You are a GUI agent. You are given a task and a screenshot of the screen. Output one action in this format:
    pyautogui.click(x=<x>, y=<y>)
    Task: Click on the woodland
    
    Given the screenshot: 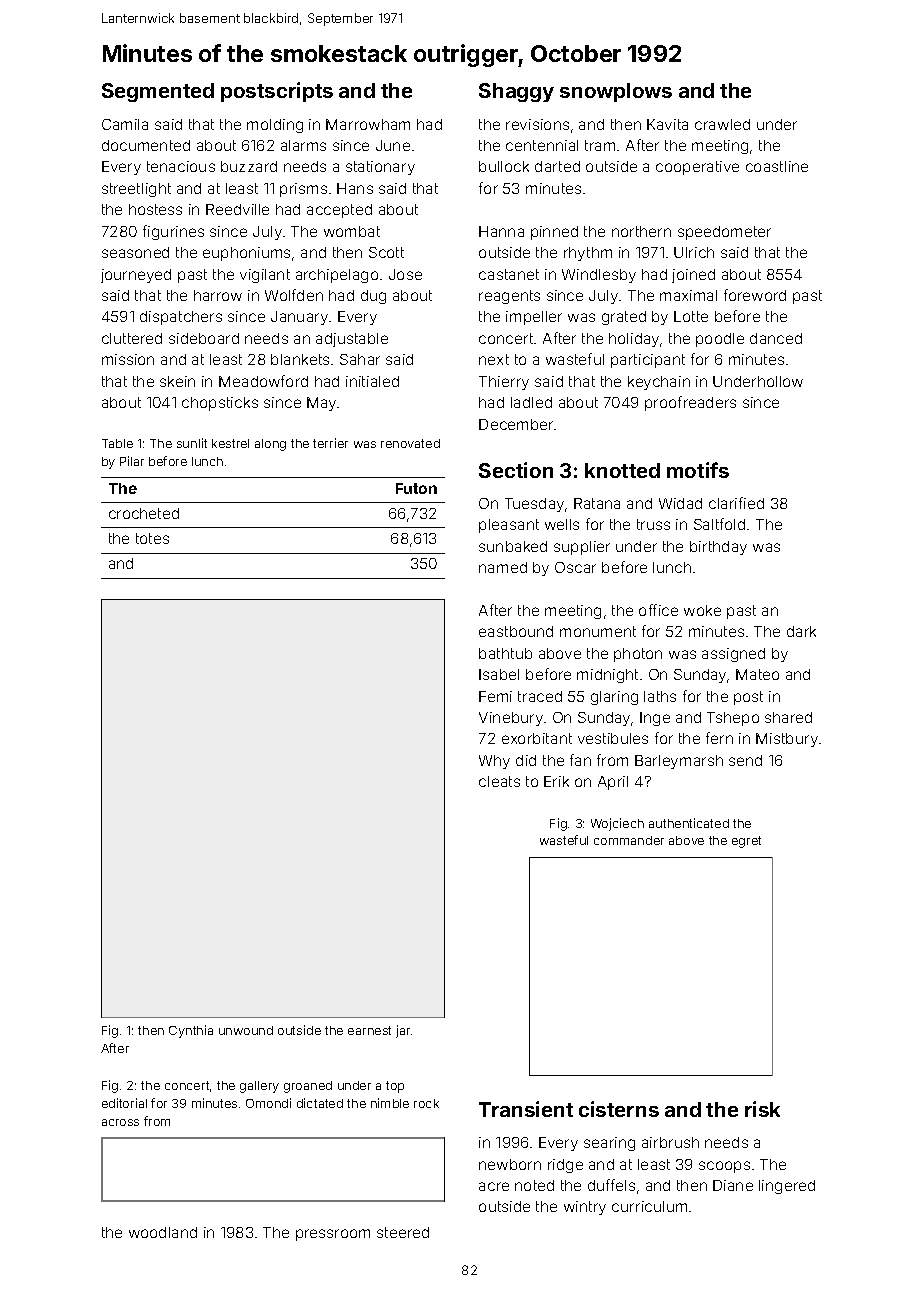 What is the action you would take?
    pyautogui.click(x=163, y=1232)
